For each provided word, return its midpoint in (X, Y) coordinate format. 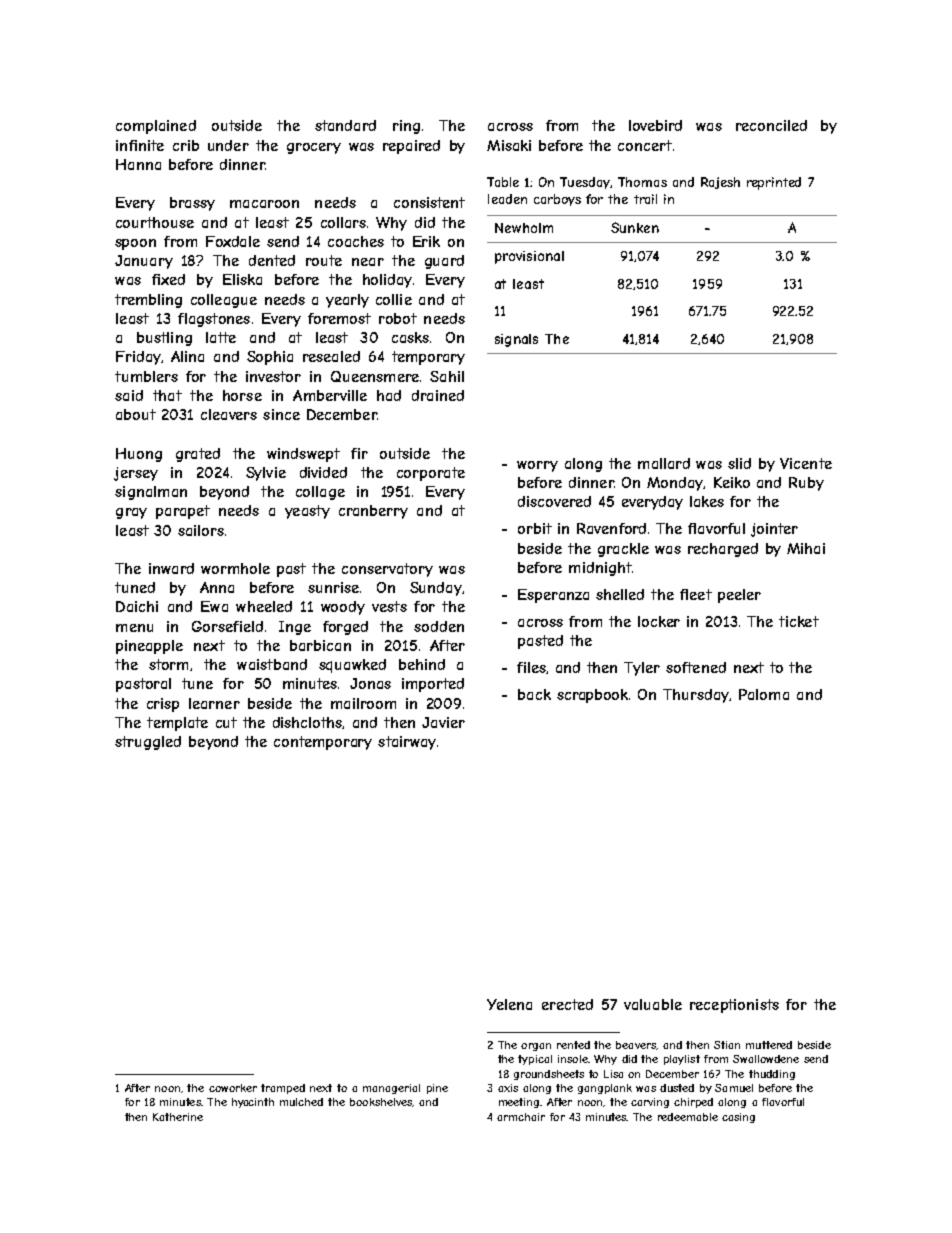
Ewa (214, 606)
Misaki (509, 145)
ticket (799, 621)
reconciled (771, 125)
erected (567, 1004)
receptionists (734, 1006)
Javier (443, 722)
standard (345, 125)
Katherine (178, 1117)
